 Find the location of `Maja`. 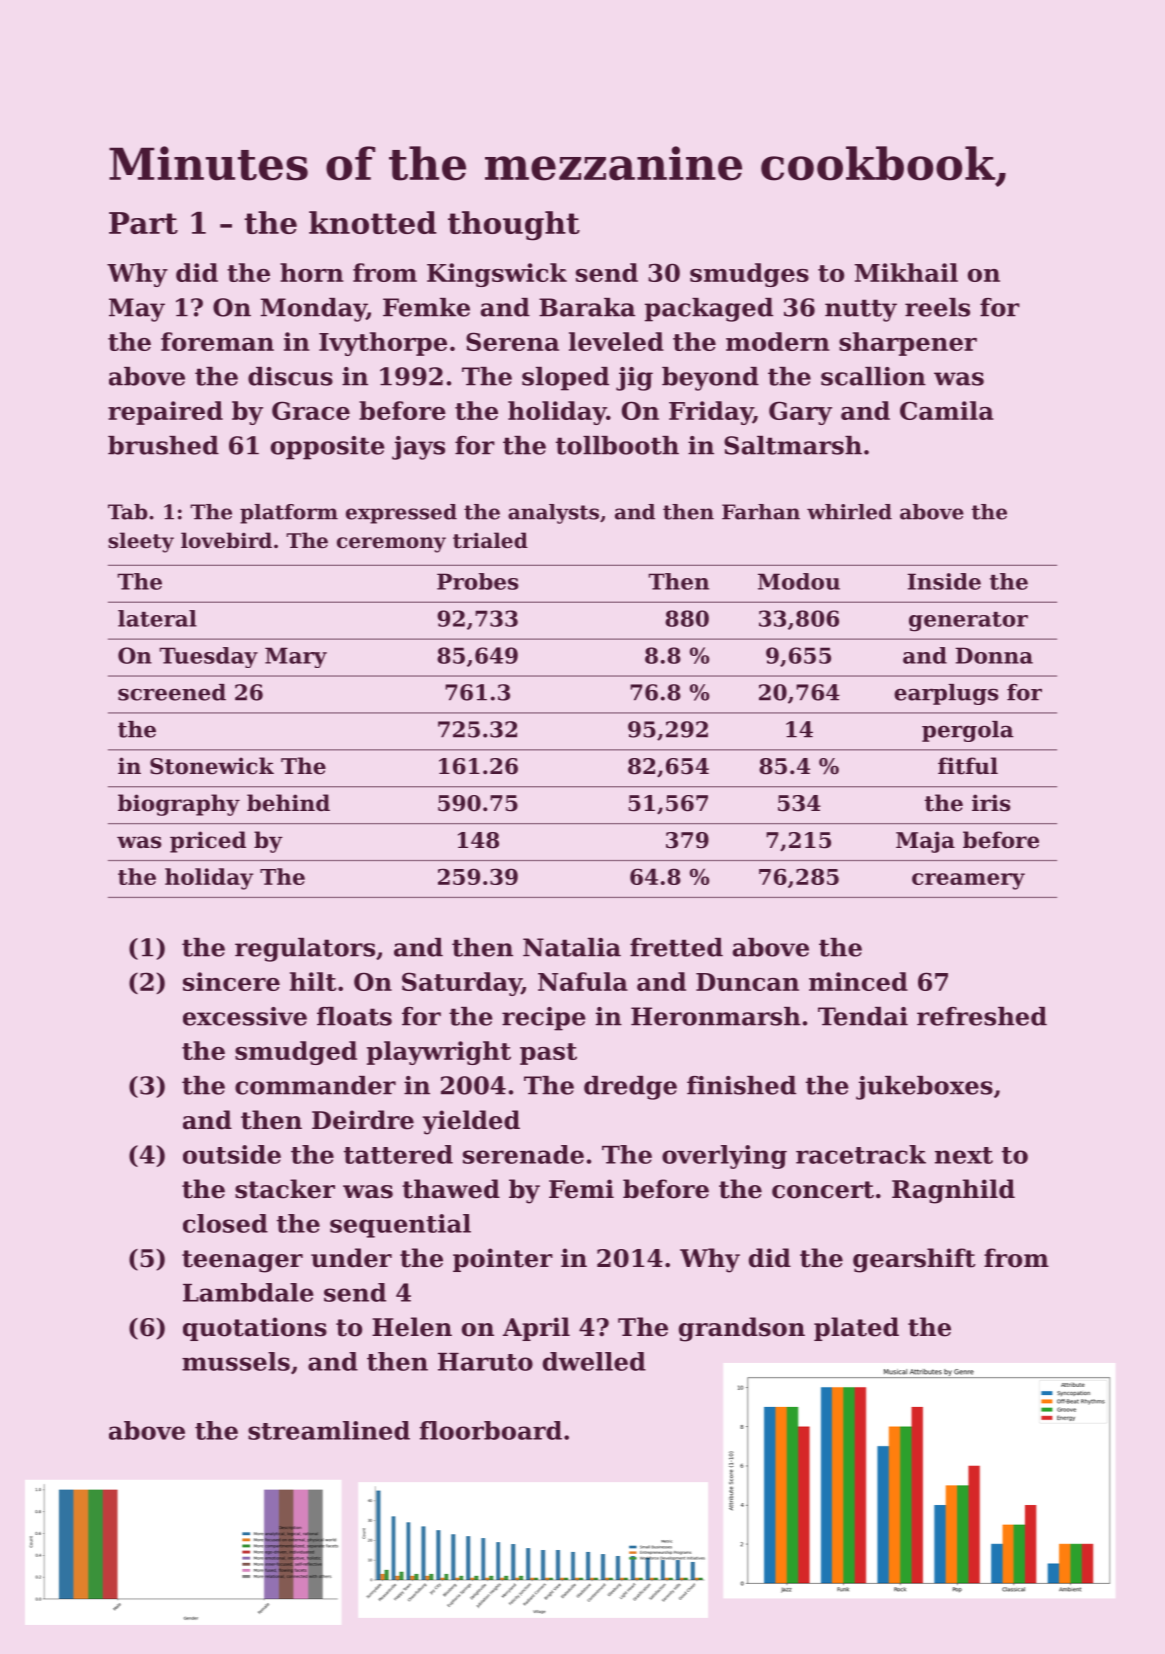

Maja is located at coordinates (925, 842).
